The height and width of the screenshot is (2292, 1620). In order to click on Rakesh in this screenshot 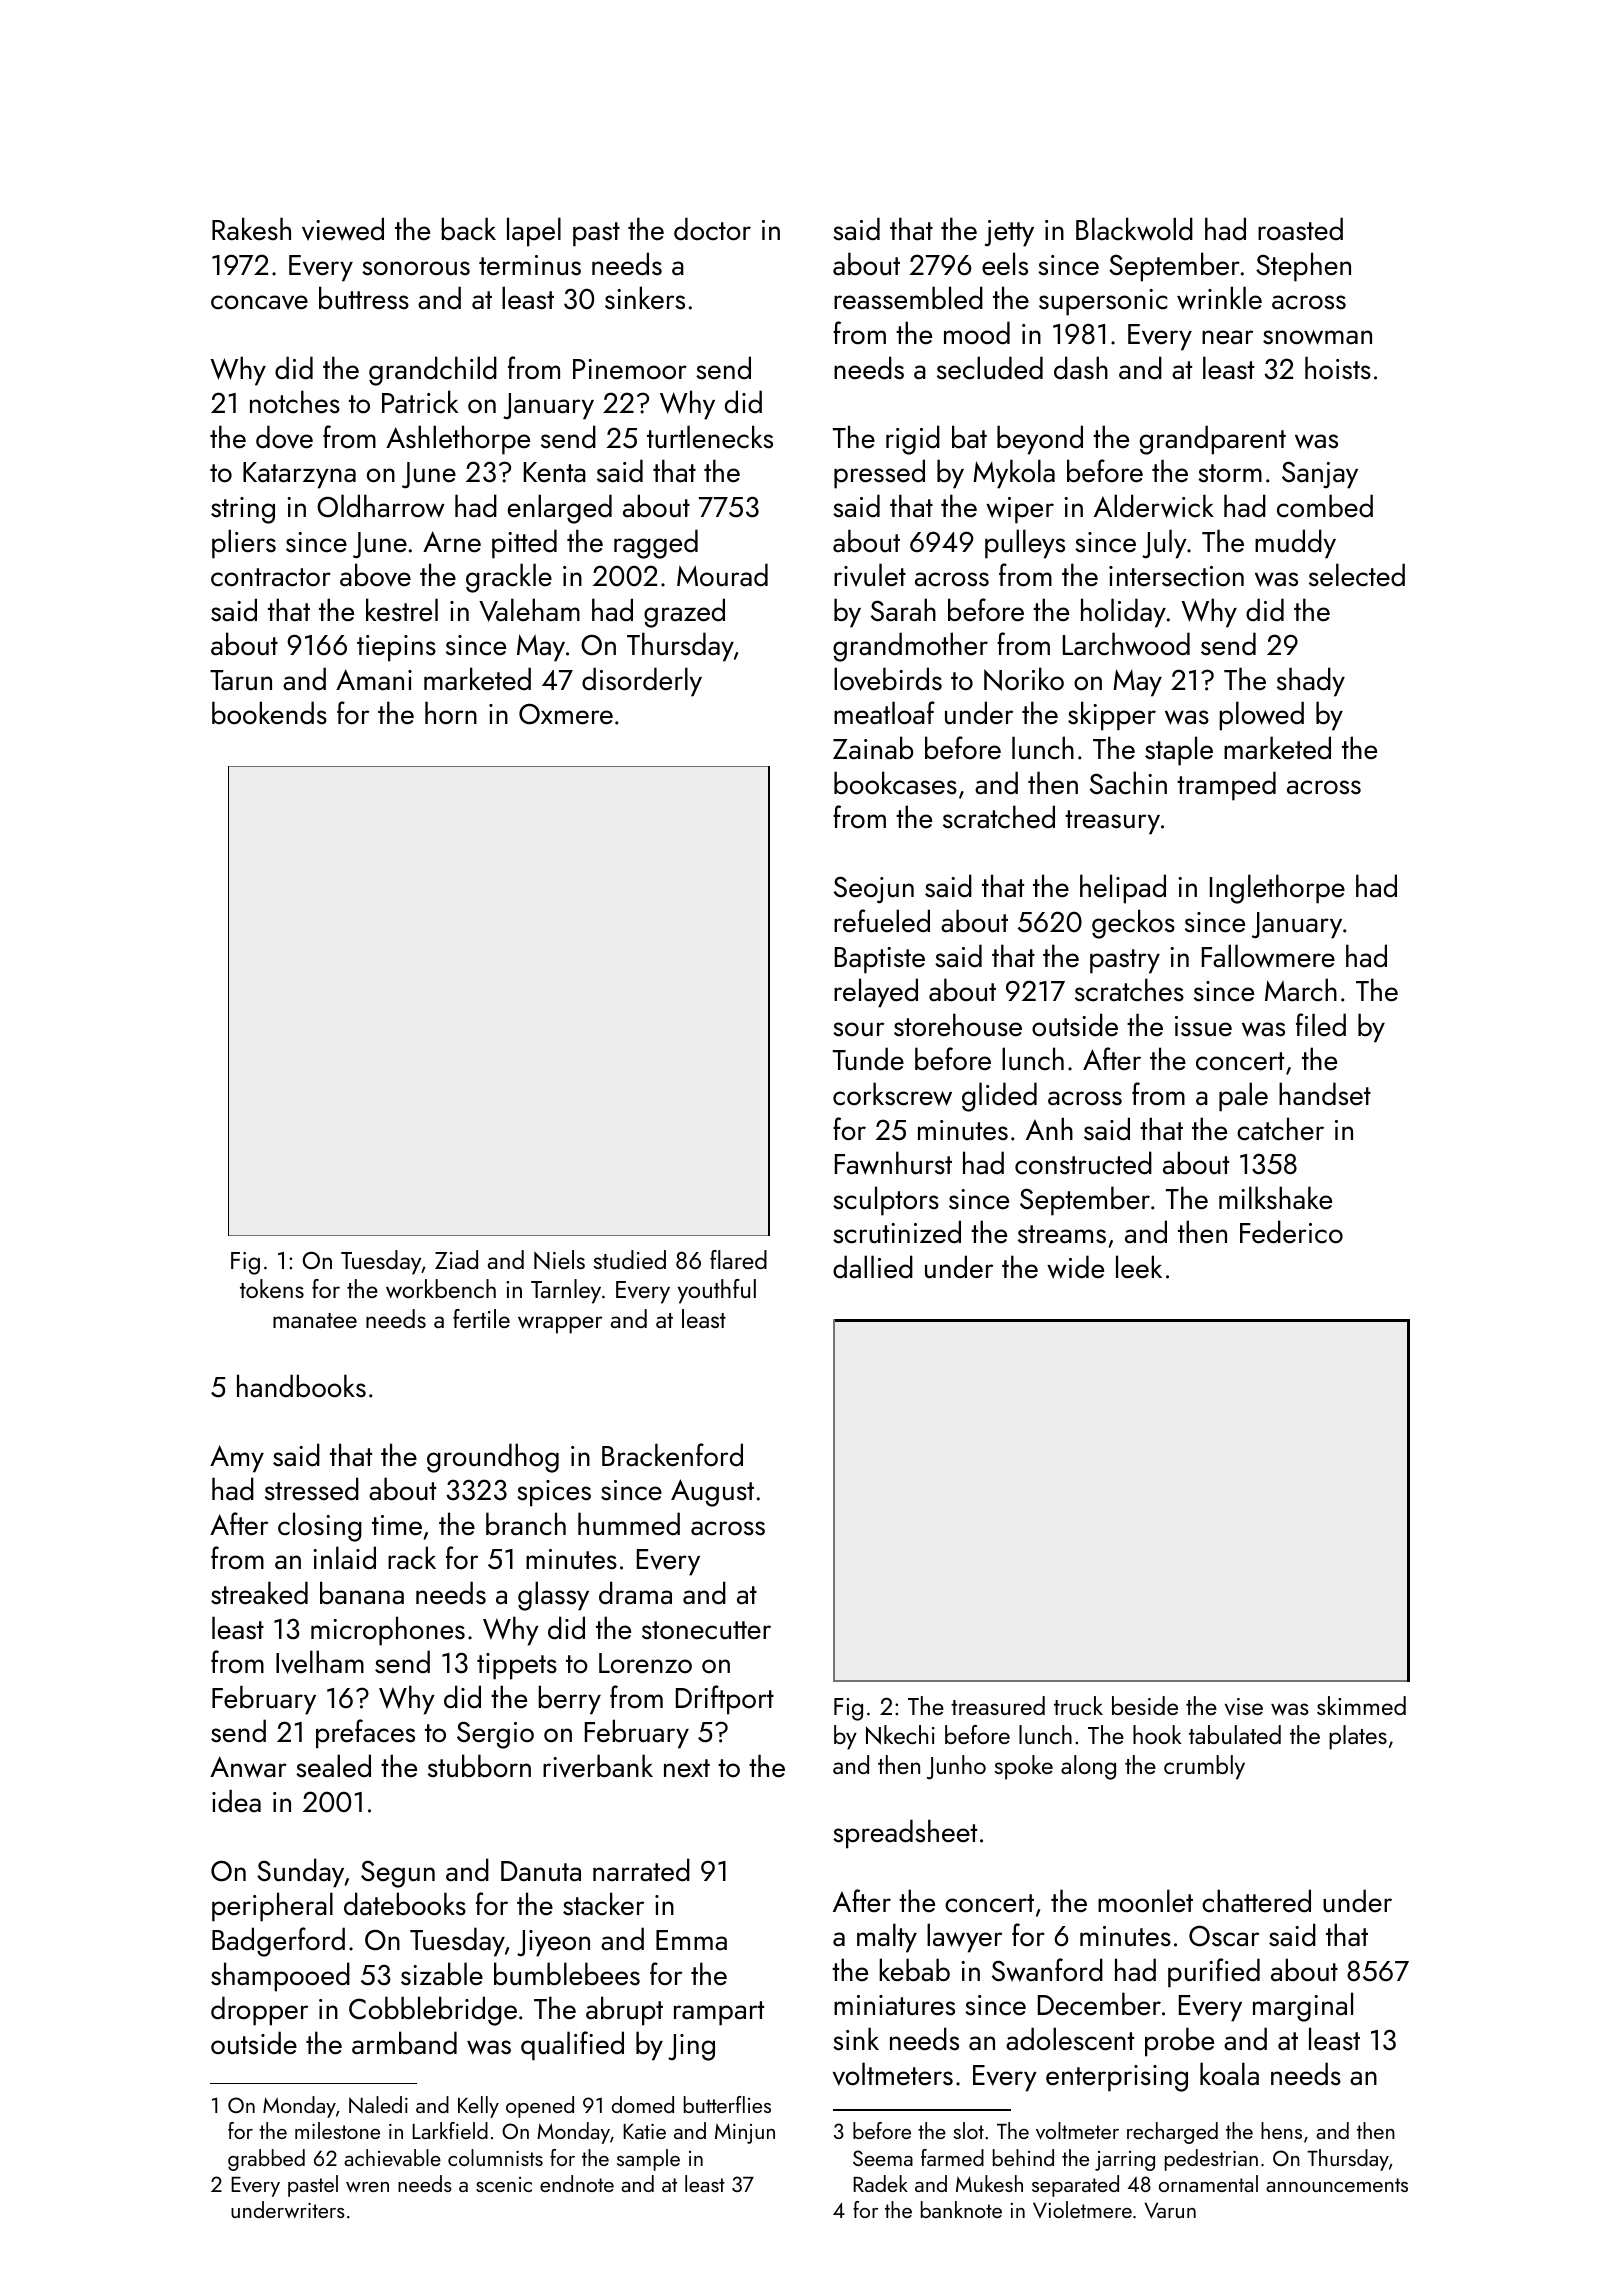, I will do `click(251, 229)`.
